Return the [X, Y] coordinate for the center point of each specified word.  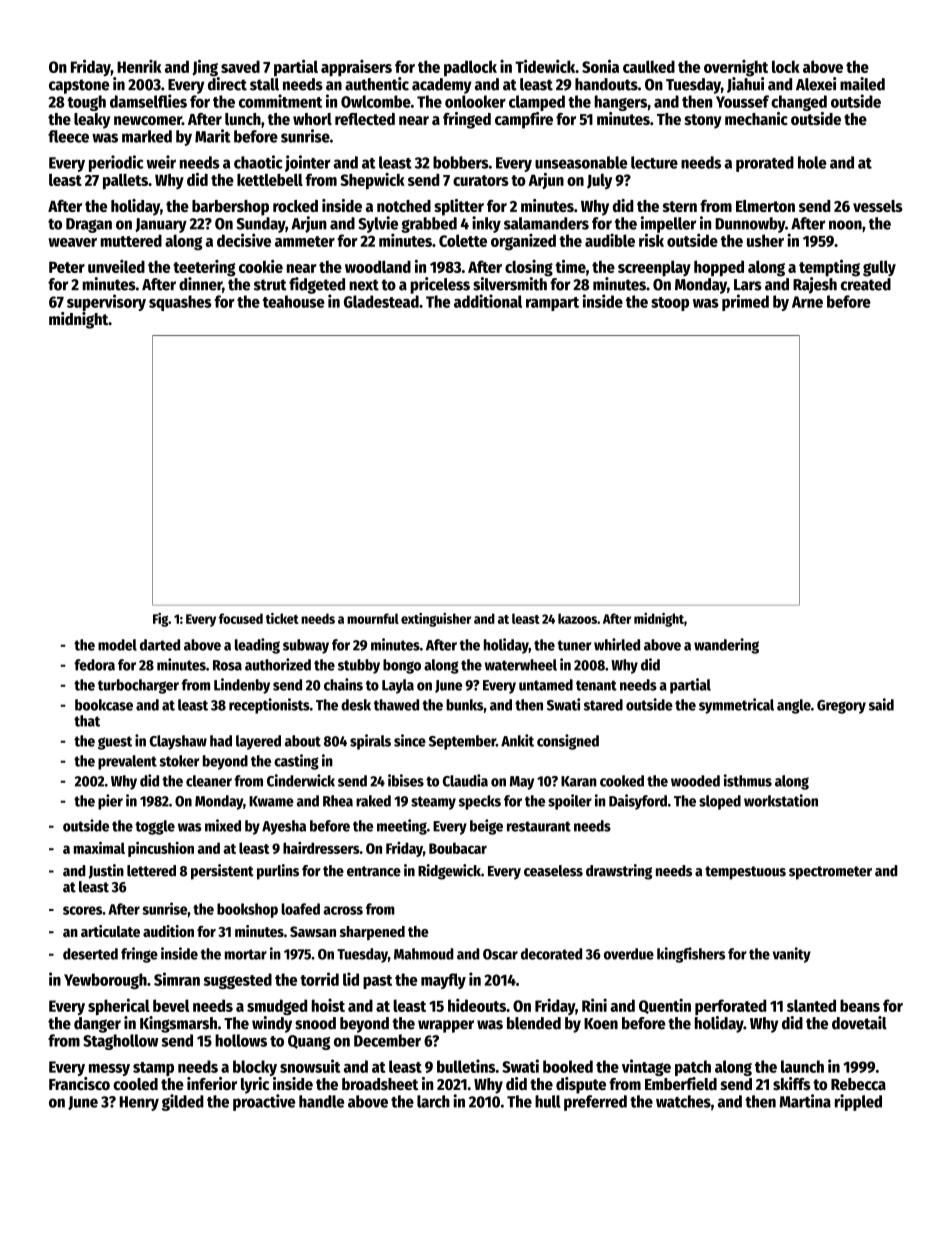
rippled [858, 1102]
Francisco [79, 1083]
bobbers [461, 162]
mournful [373, 618]
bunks [464, 705]
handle [321, 1101]
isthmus [748, 780]
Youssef [742, 101]
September [462, 742]
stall [264, 84]
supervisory [106, 302]
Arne [807, 302]
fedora [94, 665]
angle [794, 706]
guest [115, 743]
